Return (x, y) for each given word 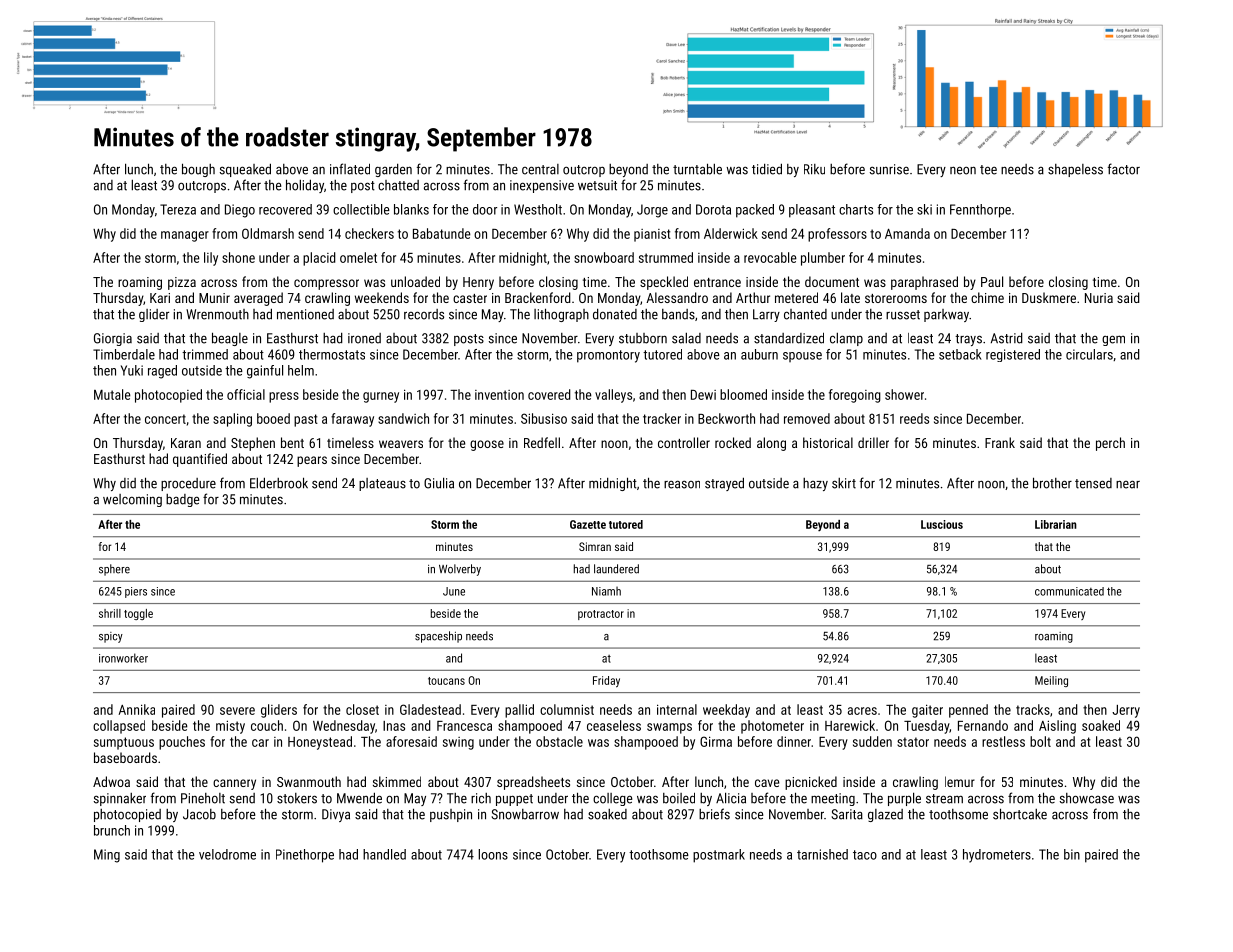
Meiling (1051, 681)
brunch (112, 830)
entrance (717, 282)
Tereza (178, 209)
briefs (714, 814)
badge (182, 500)
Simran (595, 546)
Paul (992, 281)
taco (865, 855)
